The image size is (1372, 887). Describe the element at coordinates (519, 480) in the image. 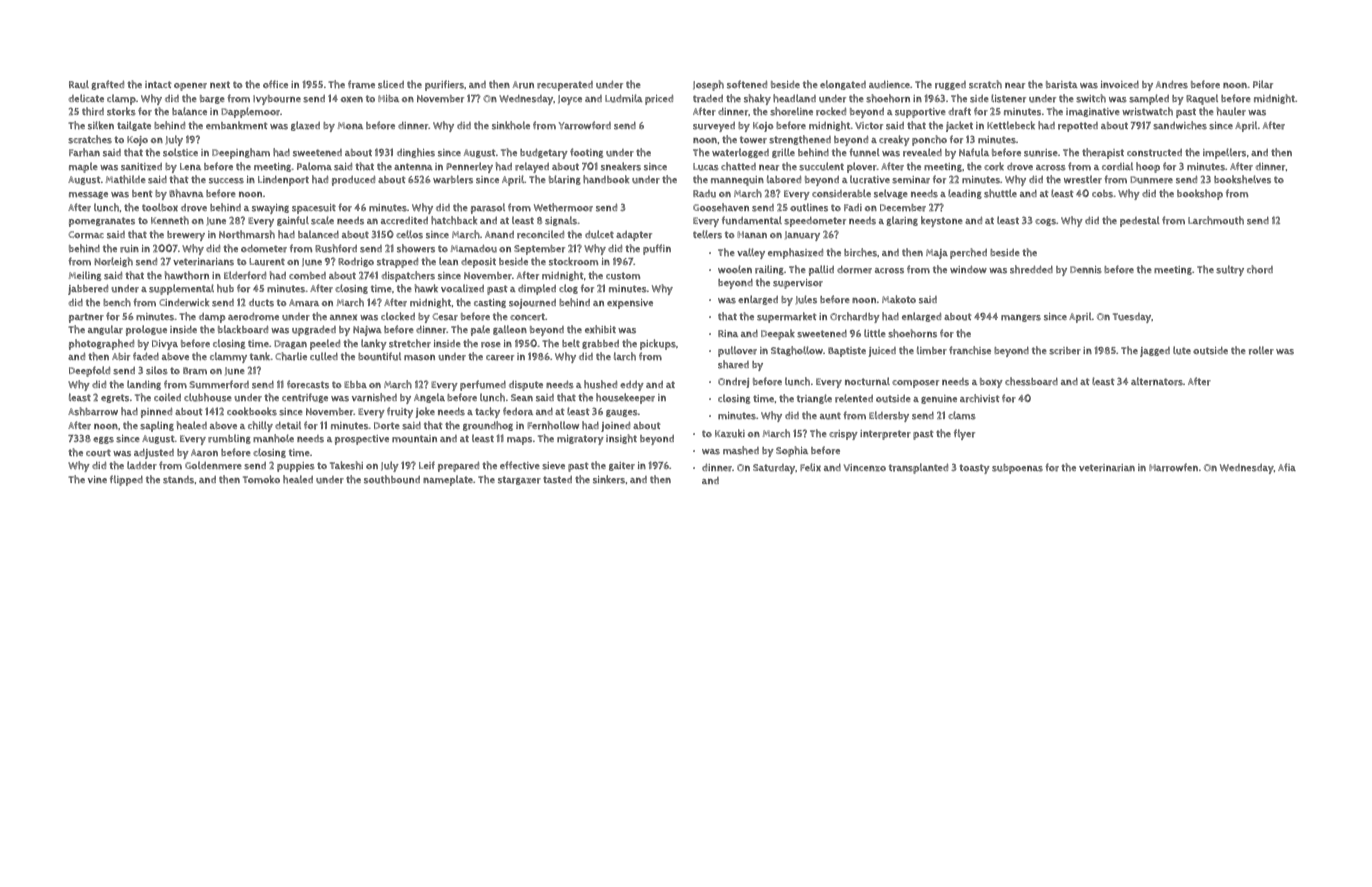

I see `stargazer` at that location.
